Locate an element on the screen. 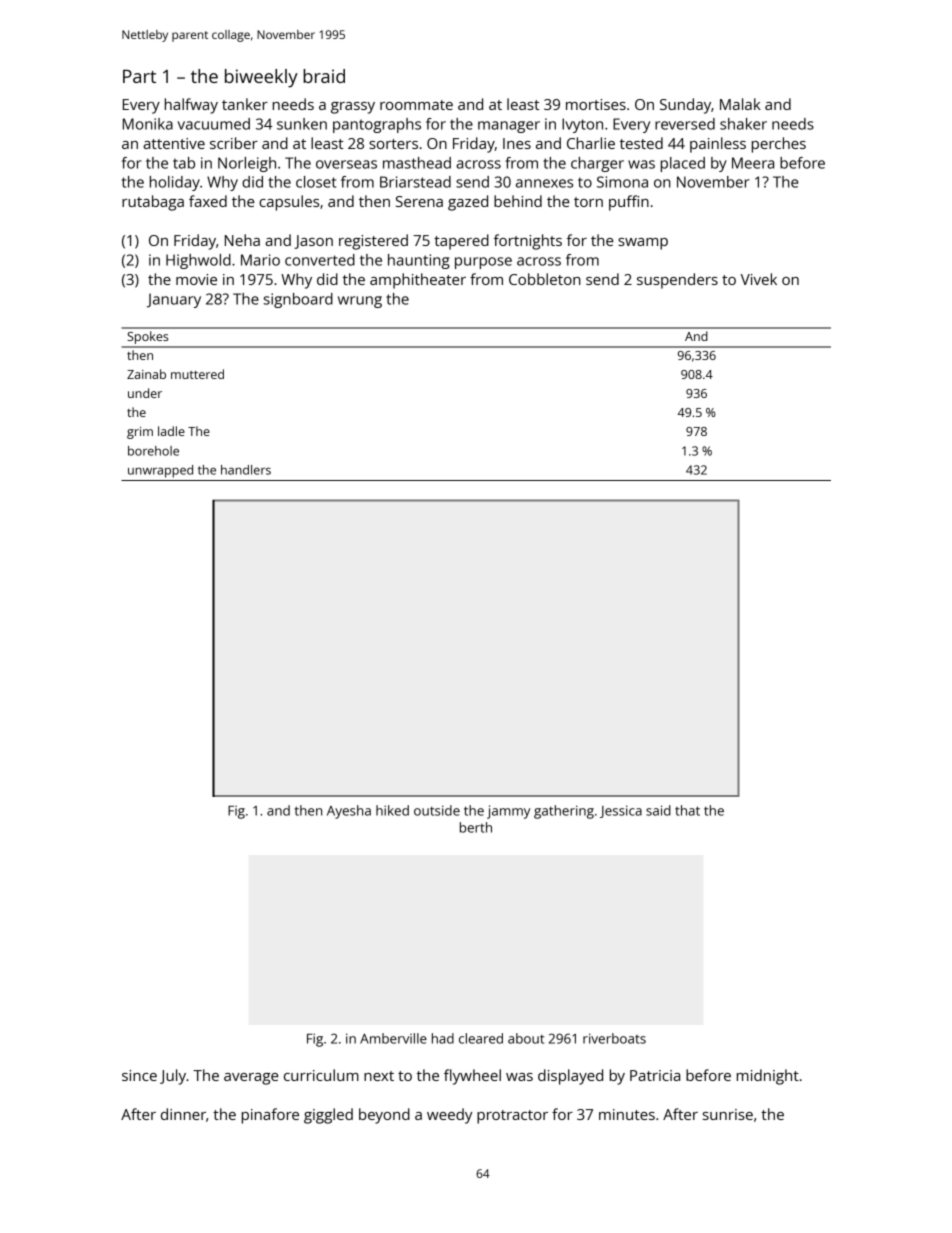 This screenshot has height=1233, width=952. Ayesha is located at coordinates (349, 812).
